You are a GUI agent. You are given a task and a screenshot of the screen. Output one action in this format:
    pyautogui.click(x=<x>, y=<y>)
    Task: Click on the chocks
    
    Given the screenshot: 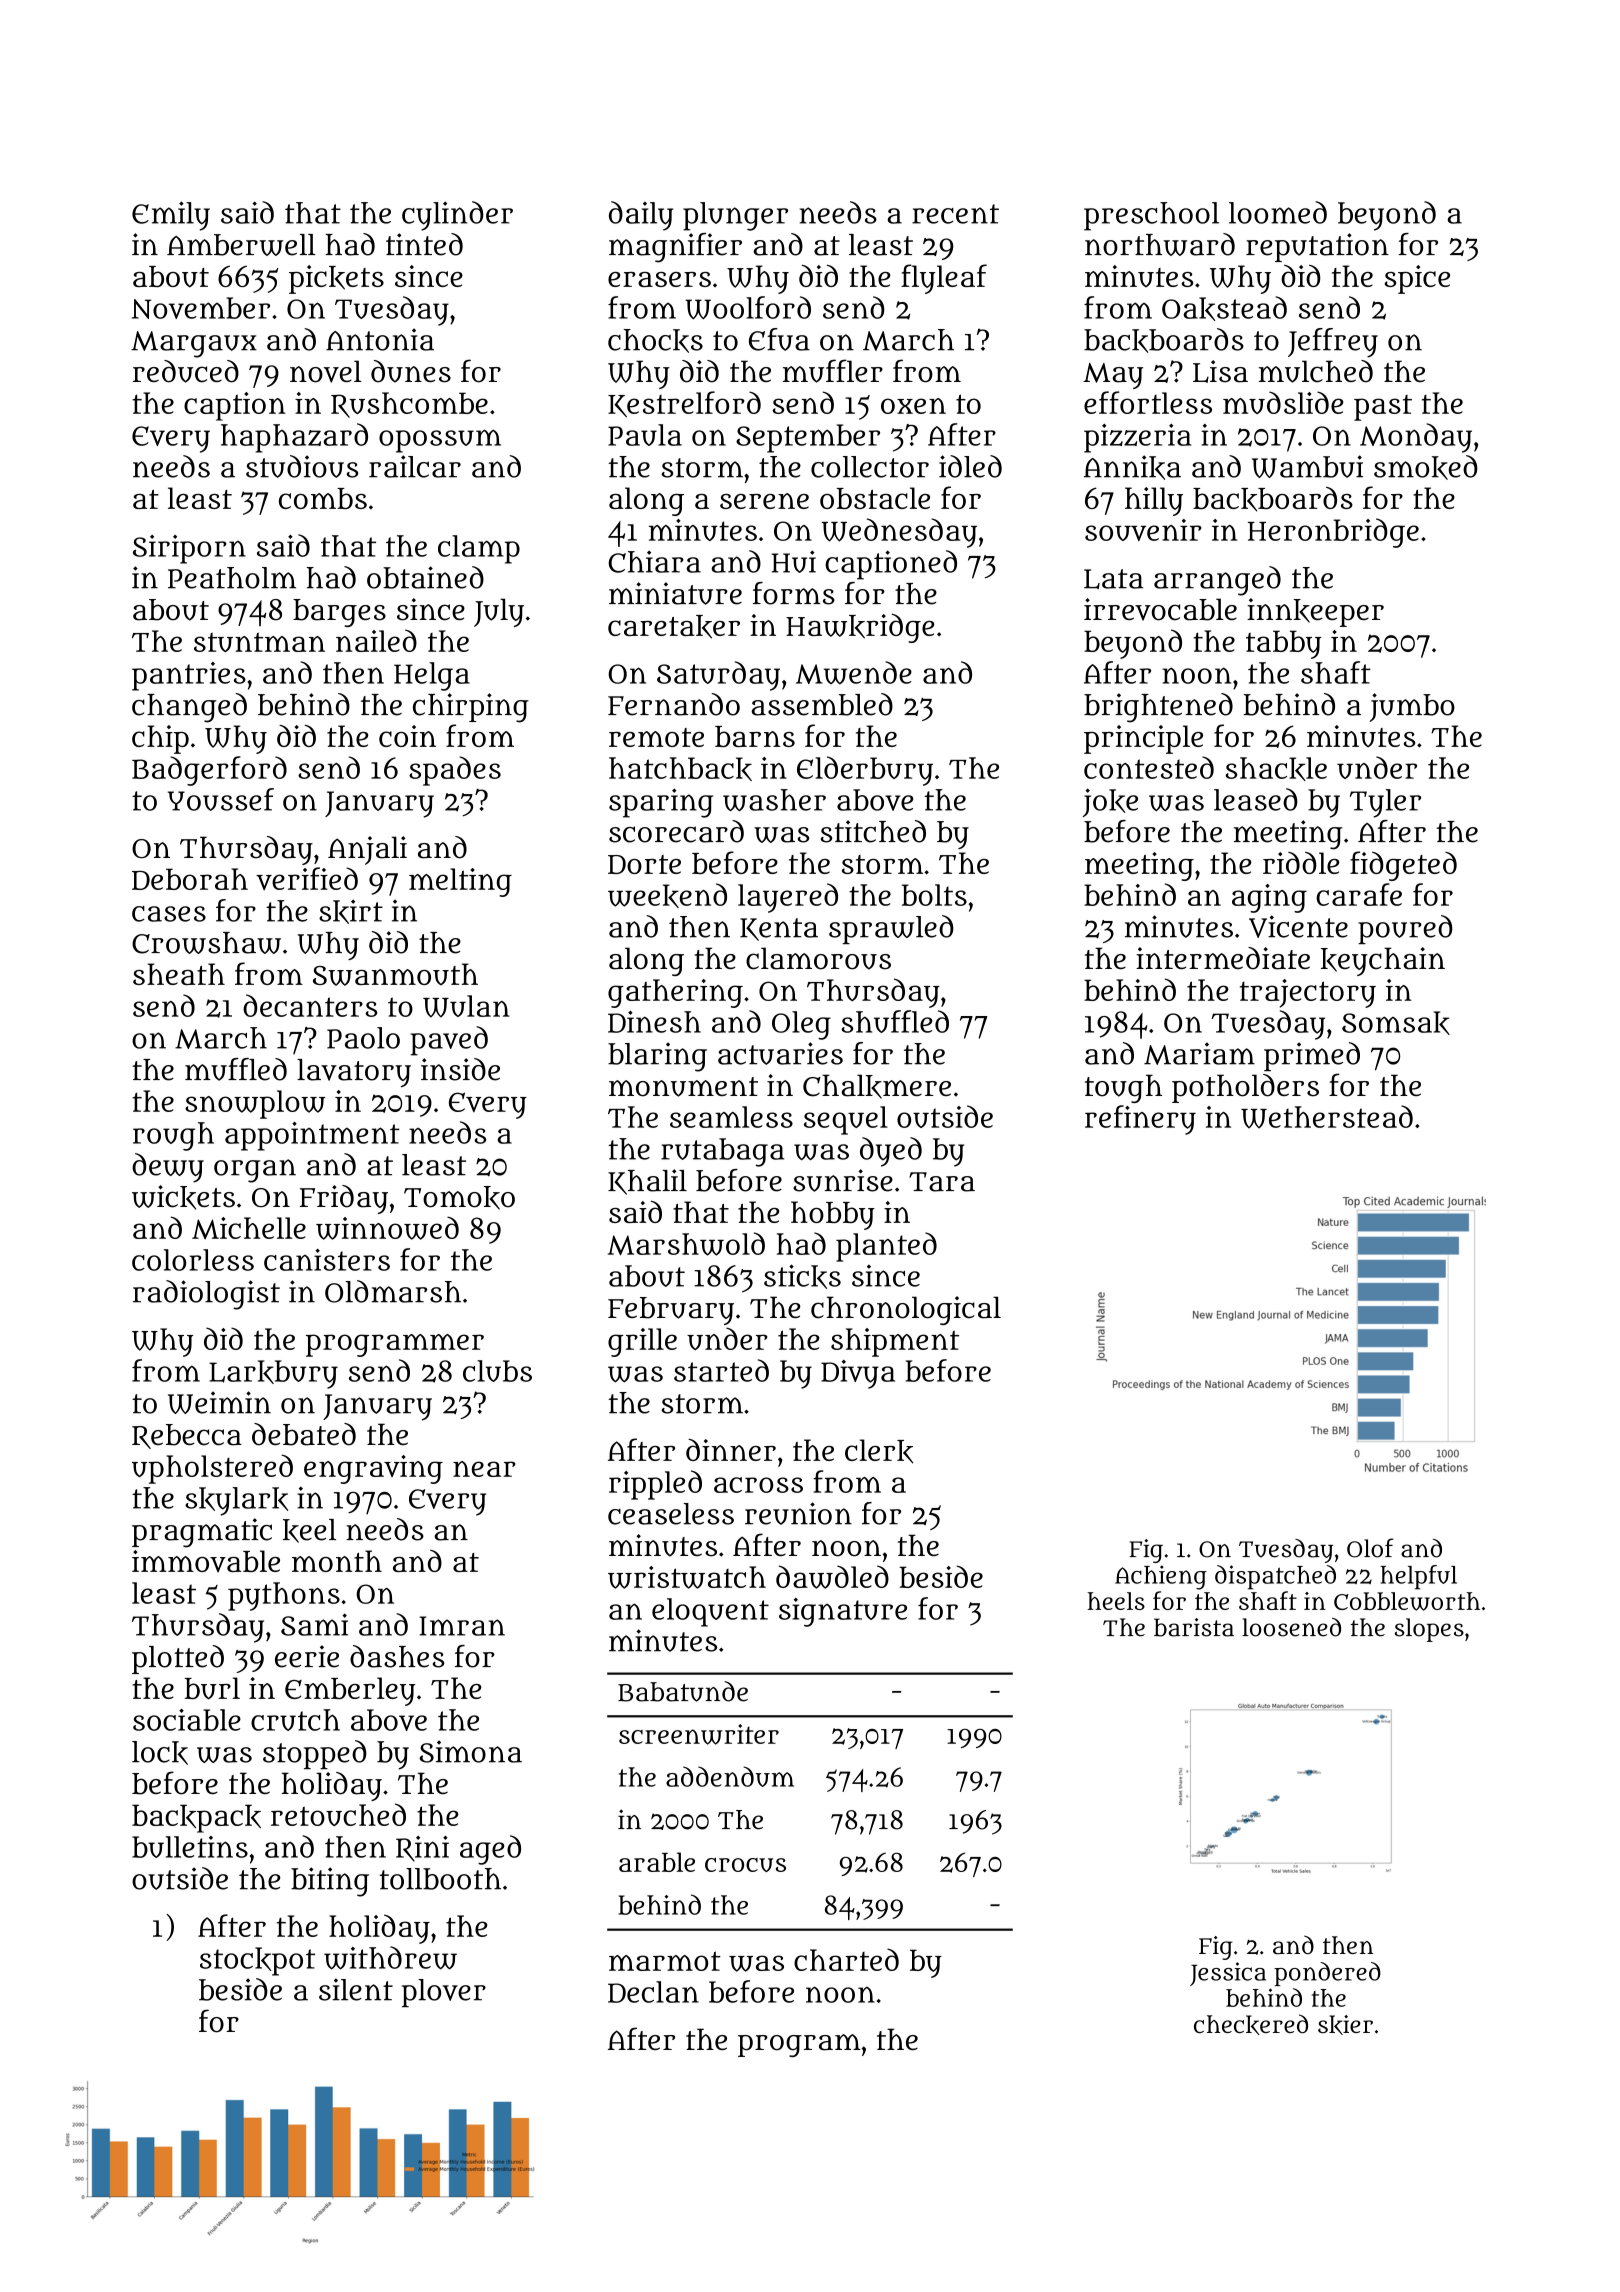 What is the action you would take?
    pyautogui.click(x=655, y=341)
